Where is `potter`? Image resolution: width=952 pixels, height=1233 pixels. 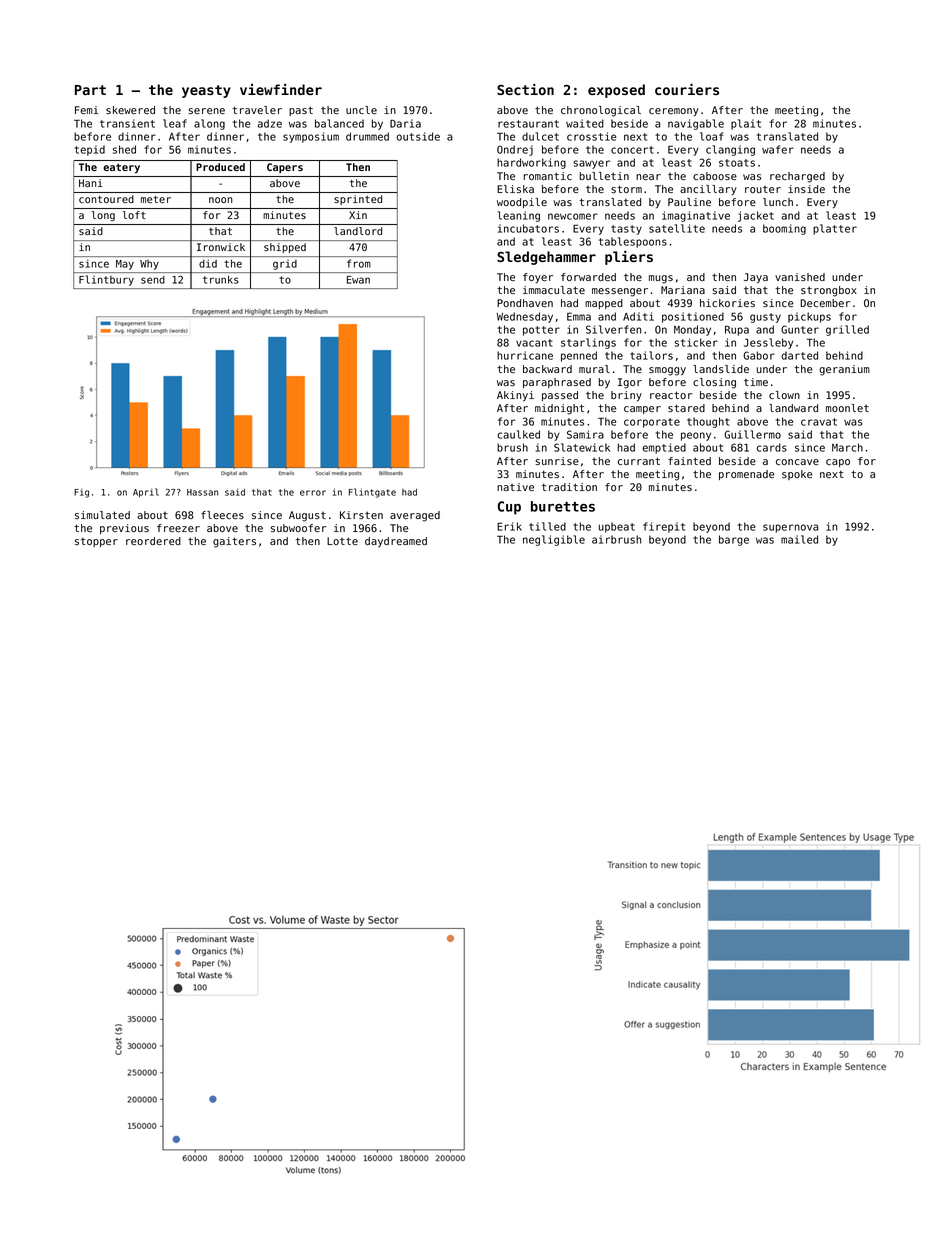 potter is located at coordinates (541, 331).
